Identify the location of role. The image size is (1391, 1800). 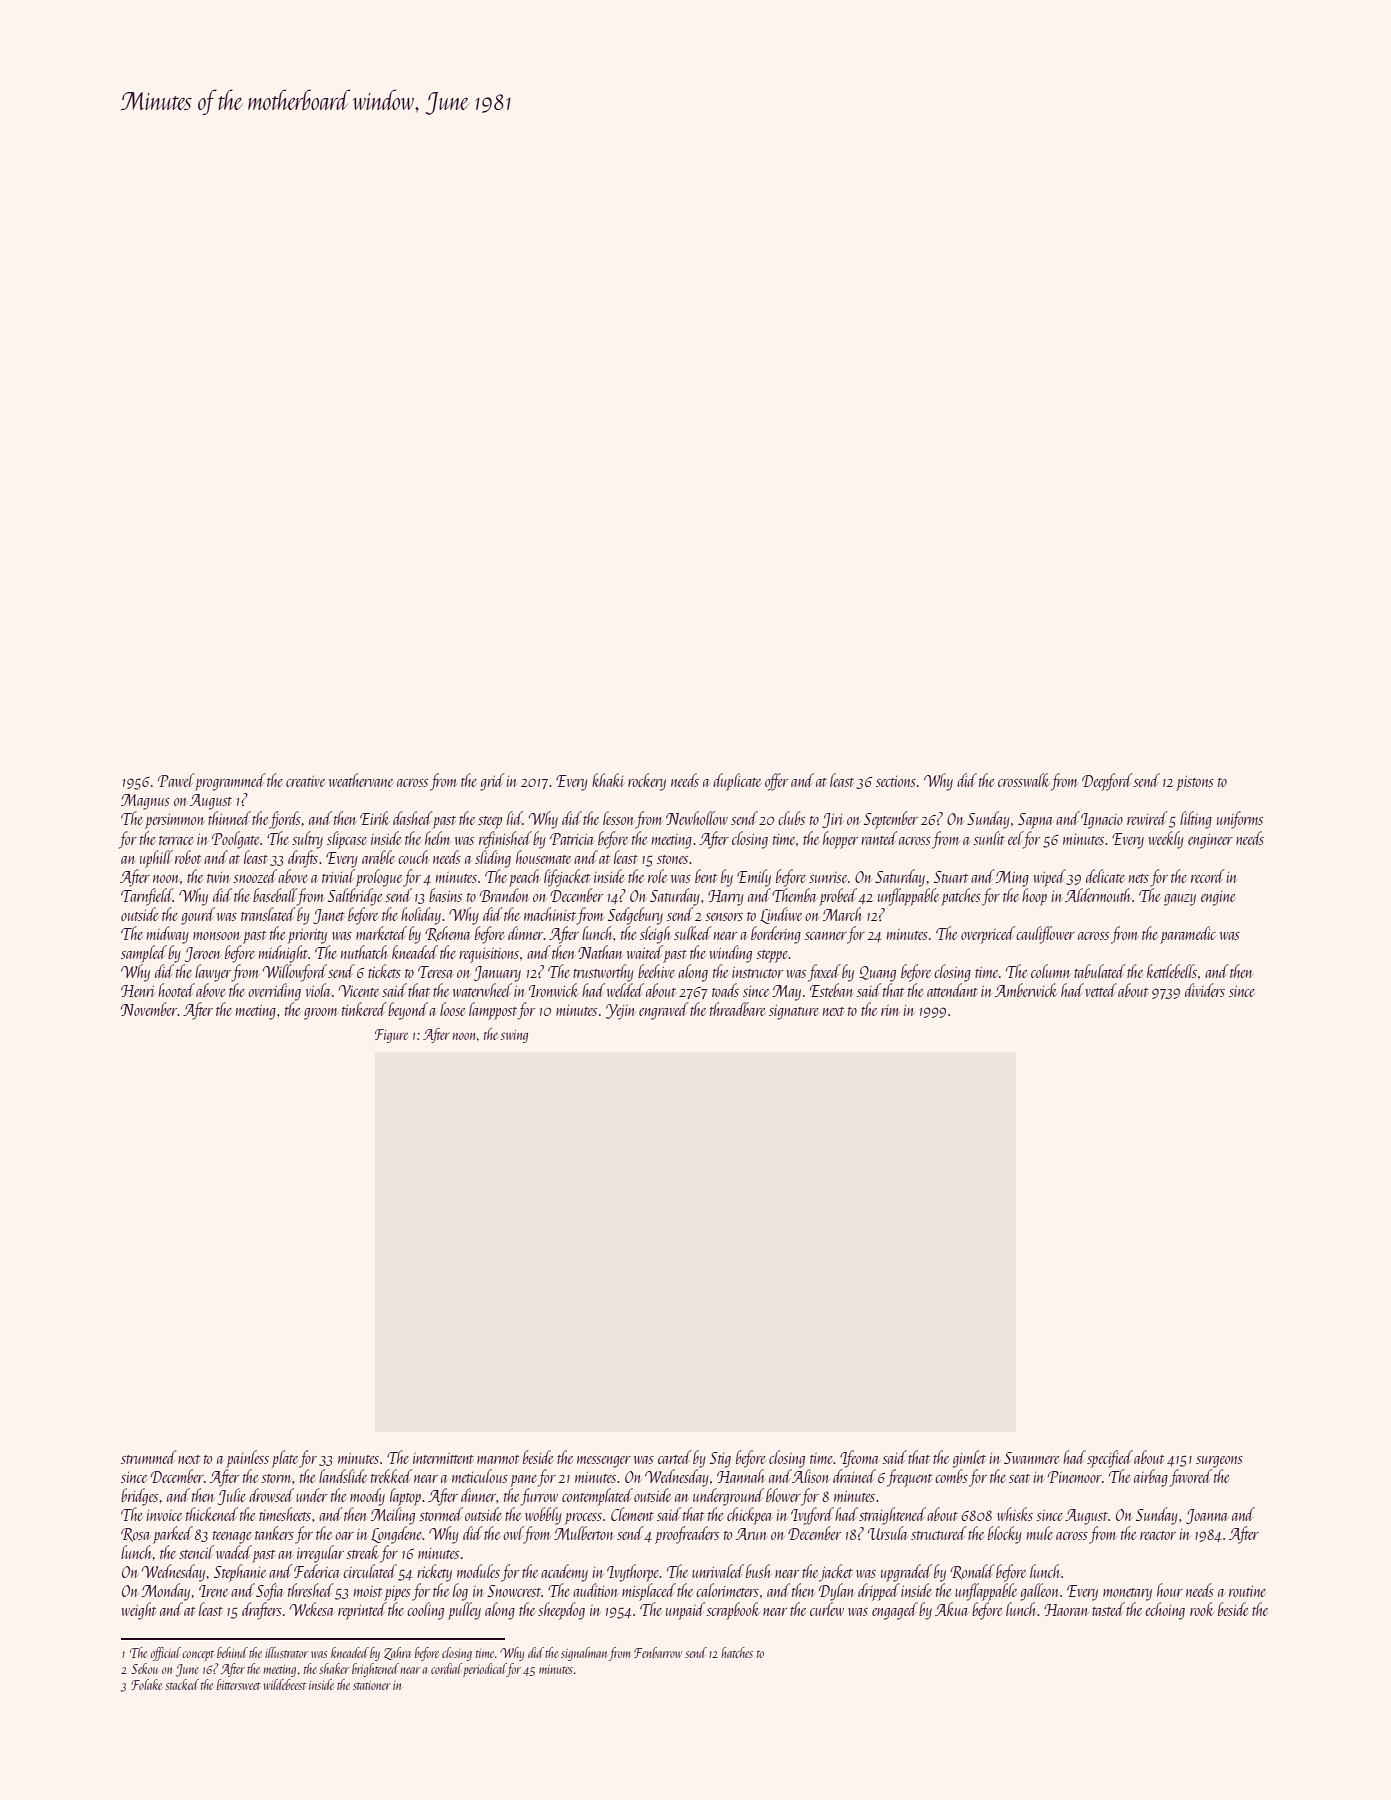
(657, 876).
